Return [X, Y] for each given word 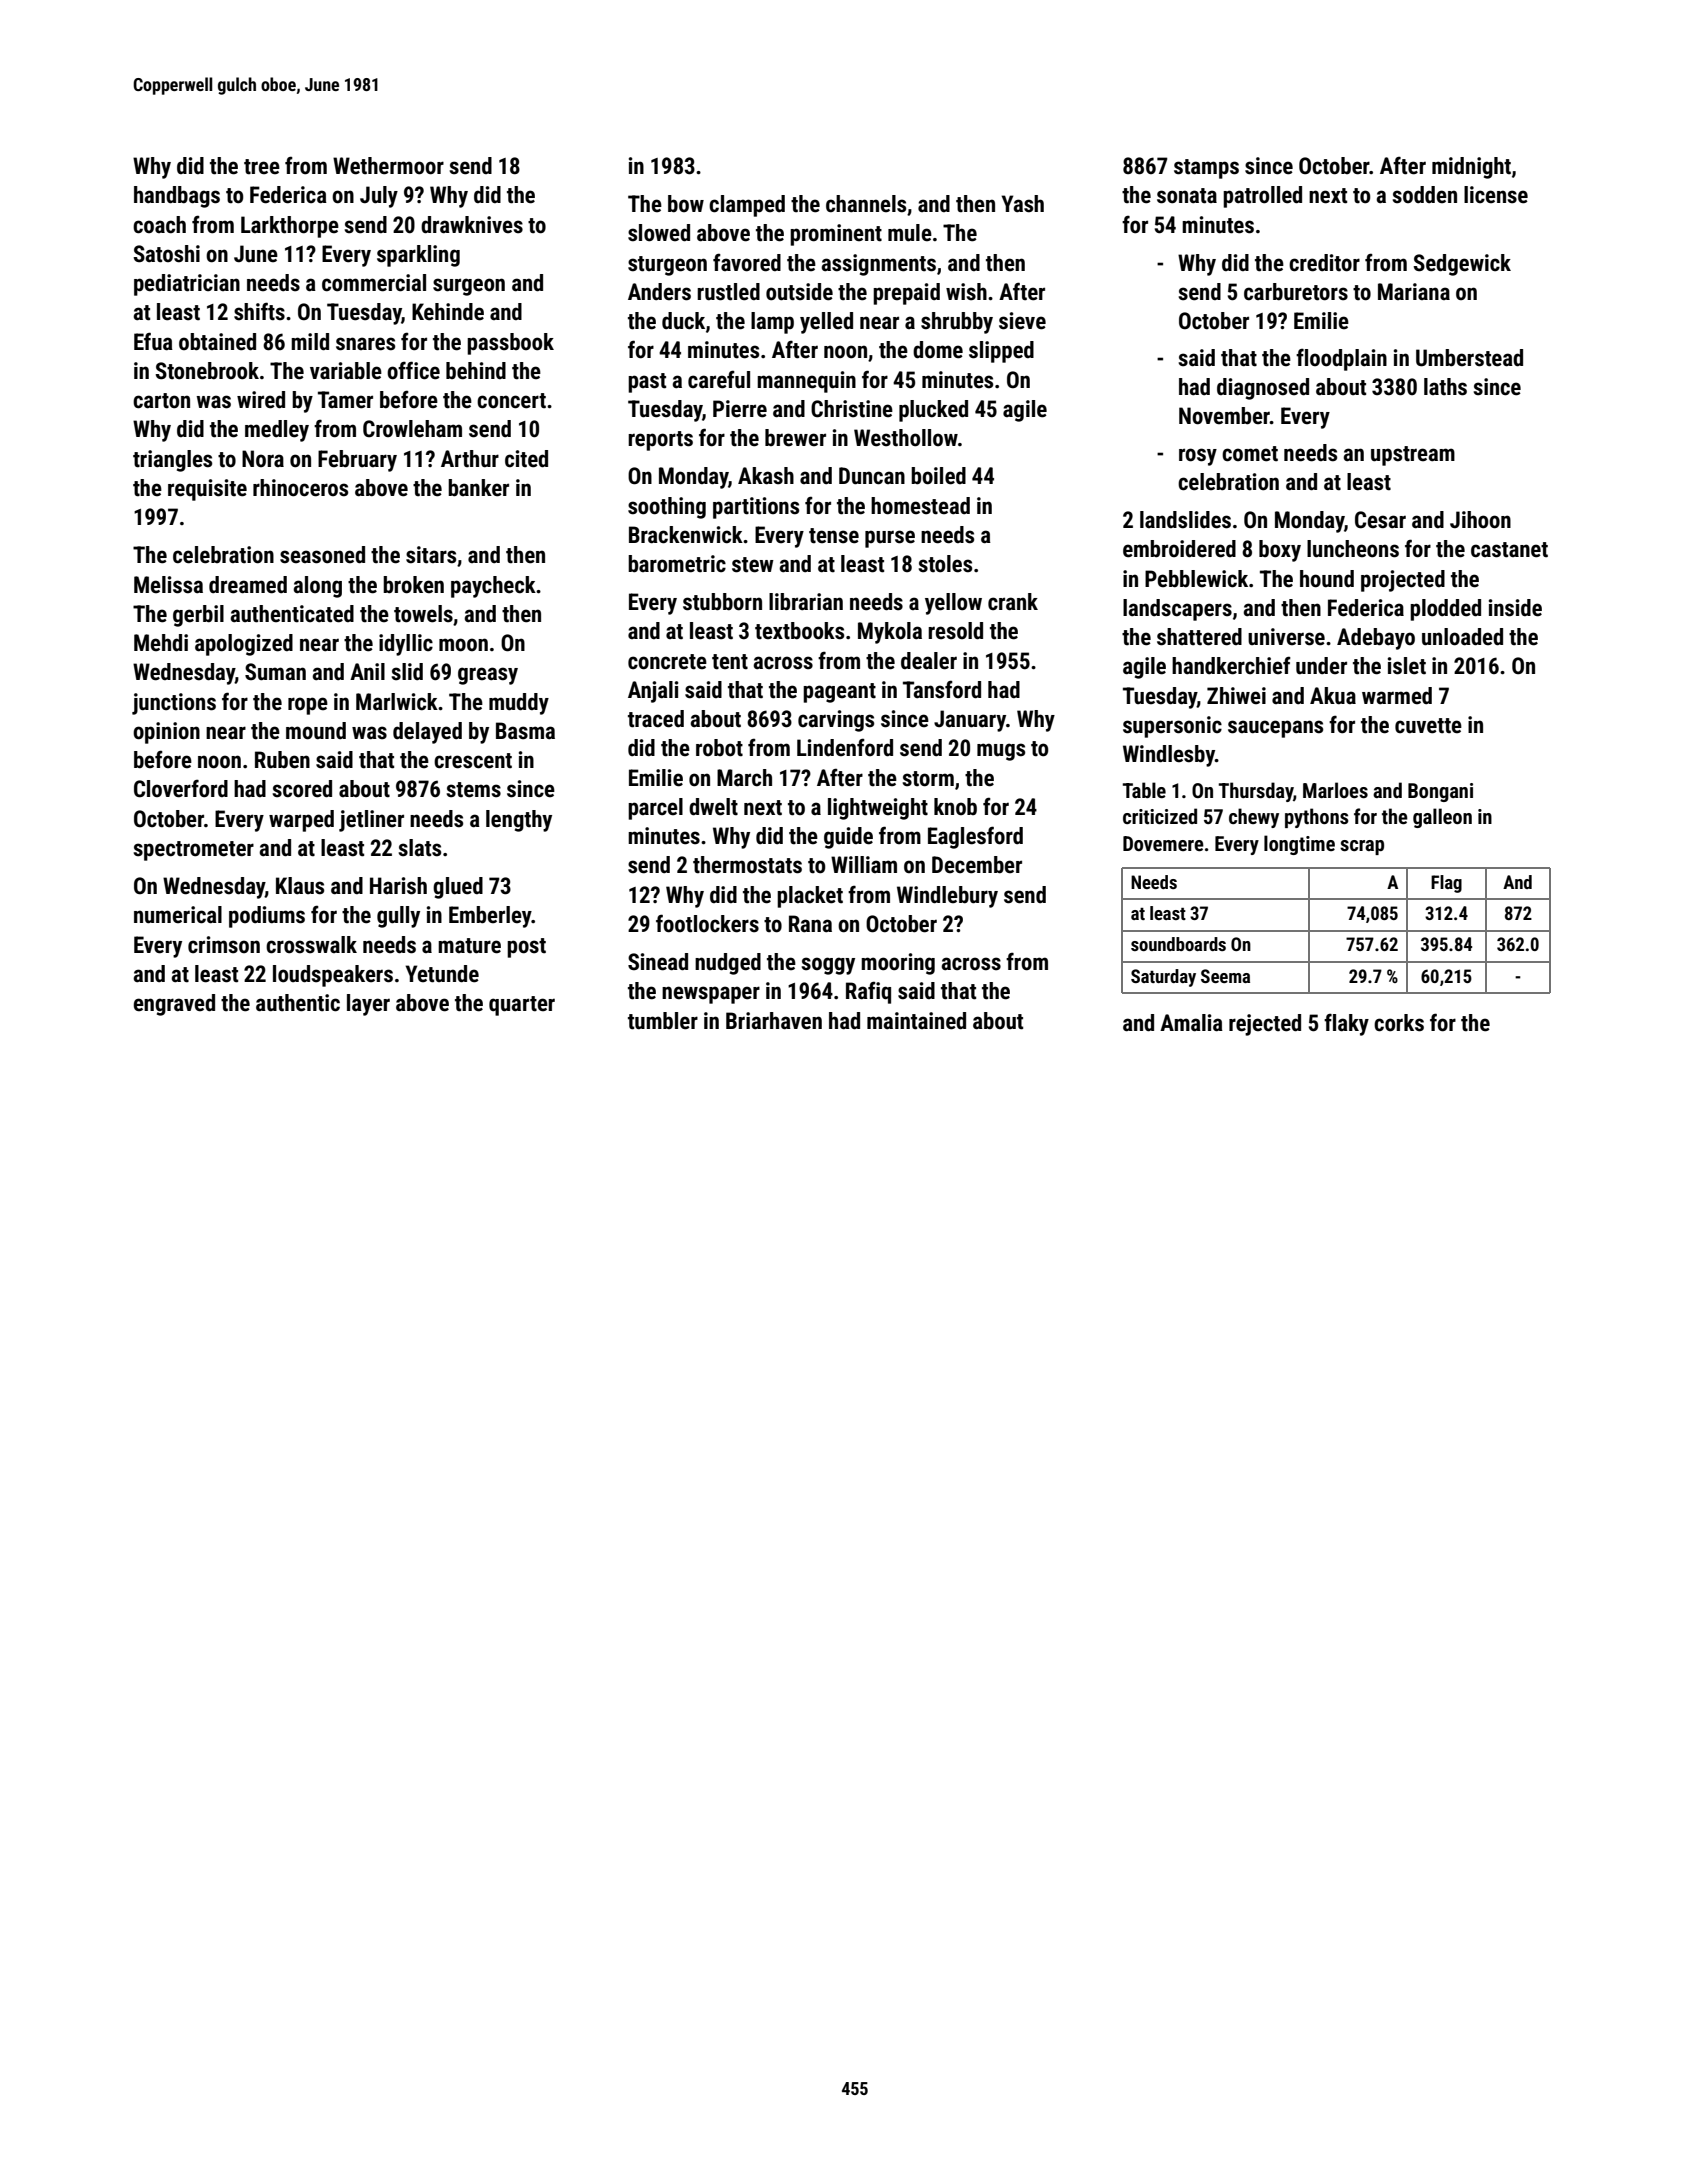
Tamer [345, 400]
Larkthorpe [290, 227]
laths [1445, 387]
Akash [766, 476]
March [744, 778]
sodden [1425, 195]
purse [890, 539]
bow [686, 204]
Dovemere [1163, 843]
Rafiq [868, 992]
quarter [522, 1006]
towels [423, 614]
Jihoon [1480, 520]
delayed [427, 733]
